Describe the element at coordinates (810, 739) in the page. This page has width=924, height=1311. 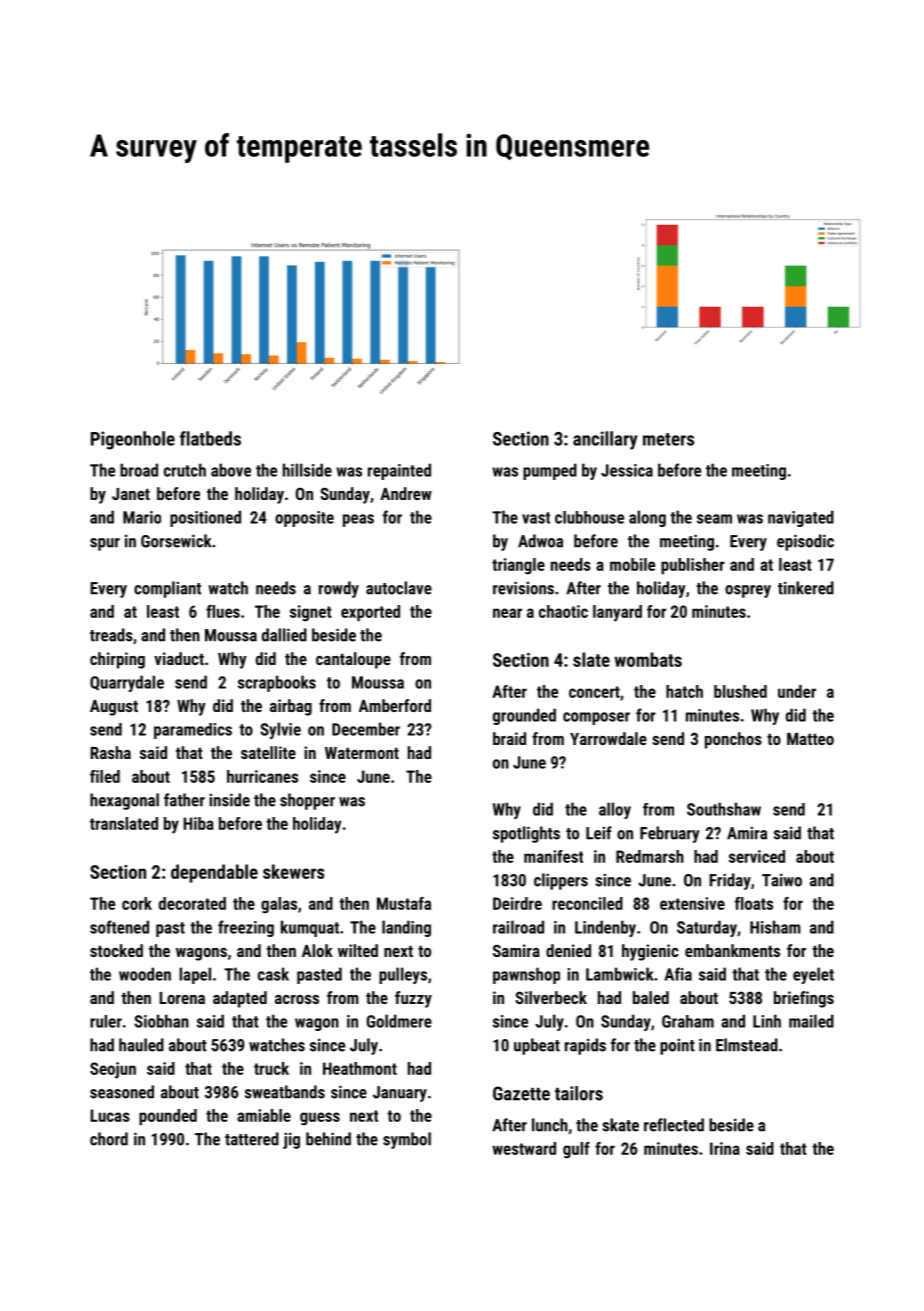
I see `Matteo` at that location.
